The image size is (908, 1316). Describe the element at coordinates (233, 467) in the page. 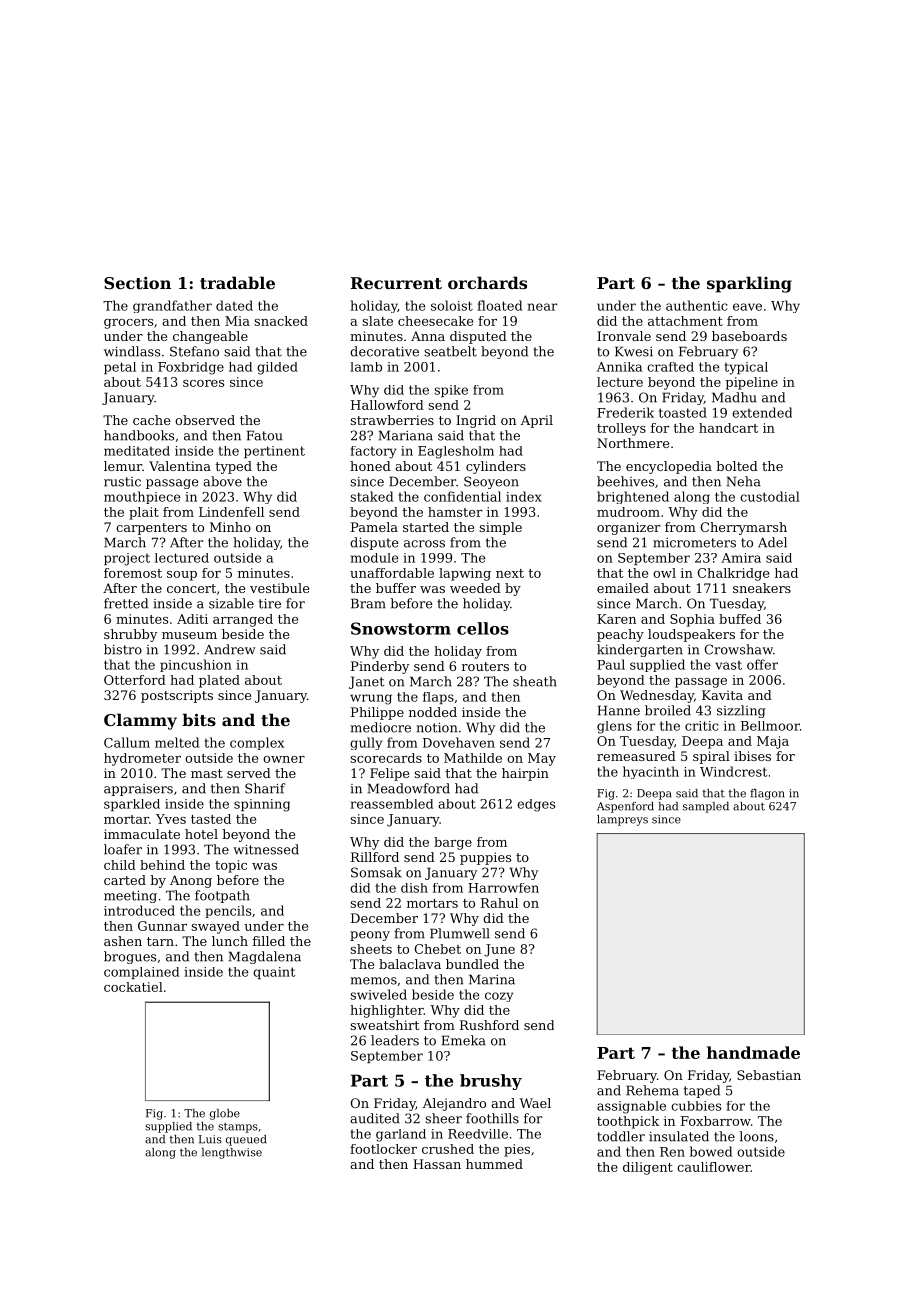

I see `typed` at that location.
